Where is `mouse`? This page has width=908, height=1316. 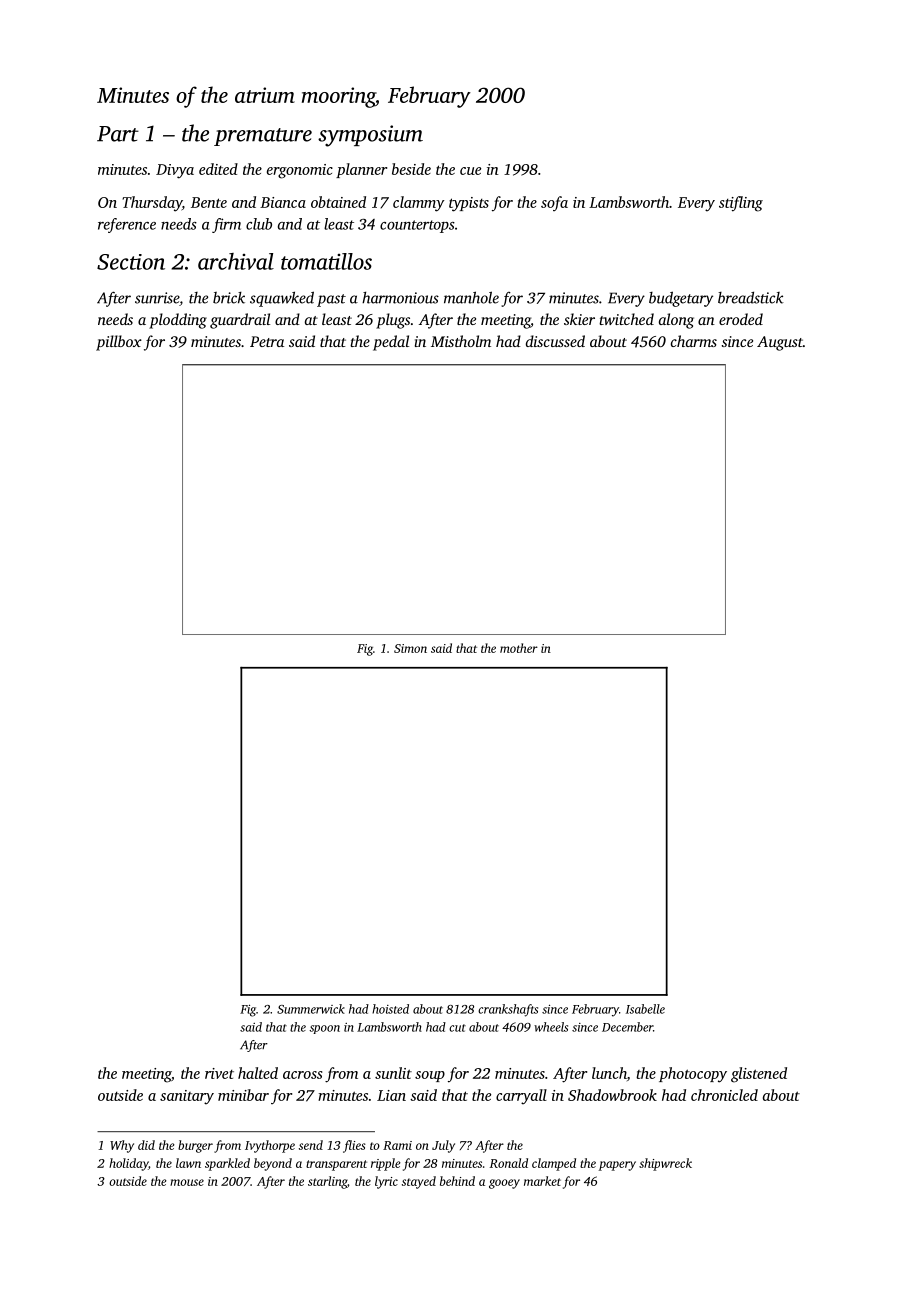
mouse is located at coordinates (187, 1182).
